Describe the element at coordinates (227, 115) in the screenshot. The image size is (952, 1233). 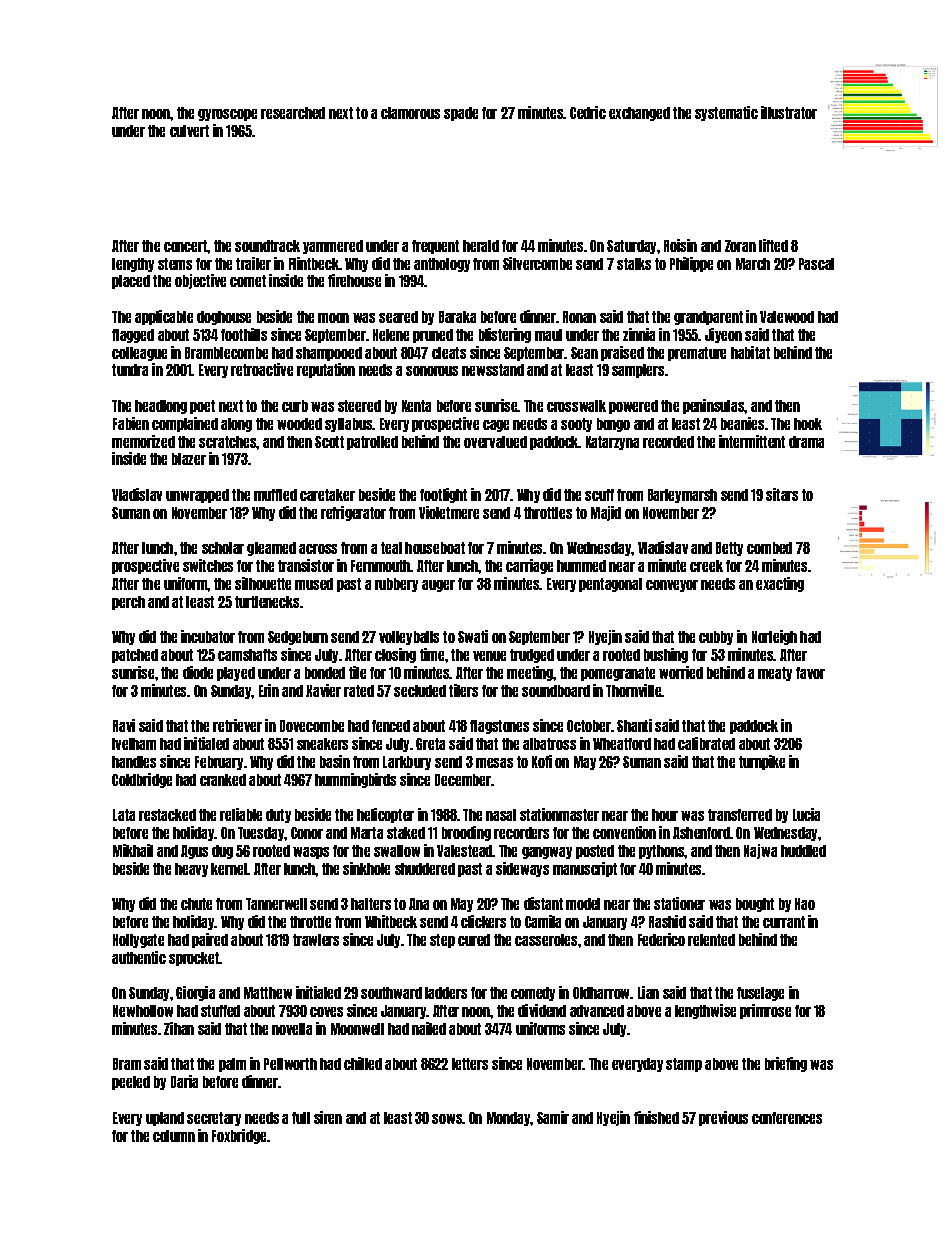
I see `gyroscope` at that location.
